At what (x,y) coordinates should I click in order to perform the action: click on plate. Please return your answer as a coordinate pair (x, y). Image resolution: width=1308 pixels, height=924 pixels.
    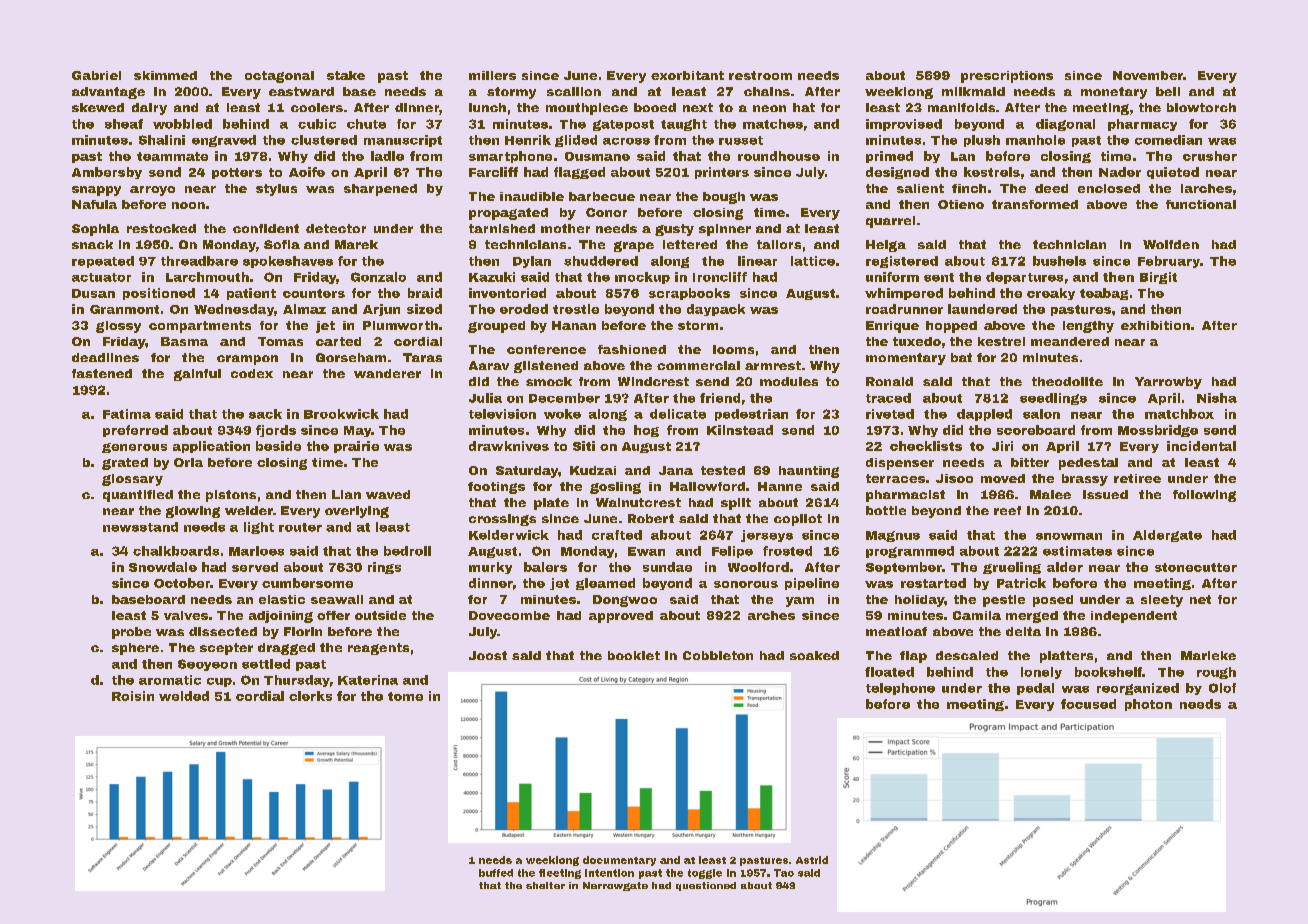
    Looking at the image, I should click on (551, 504).
